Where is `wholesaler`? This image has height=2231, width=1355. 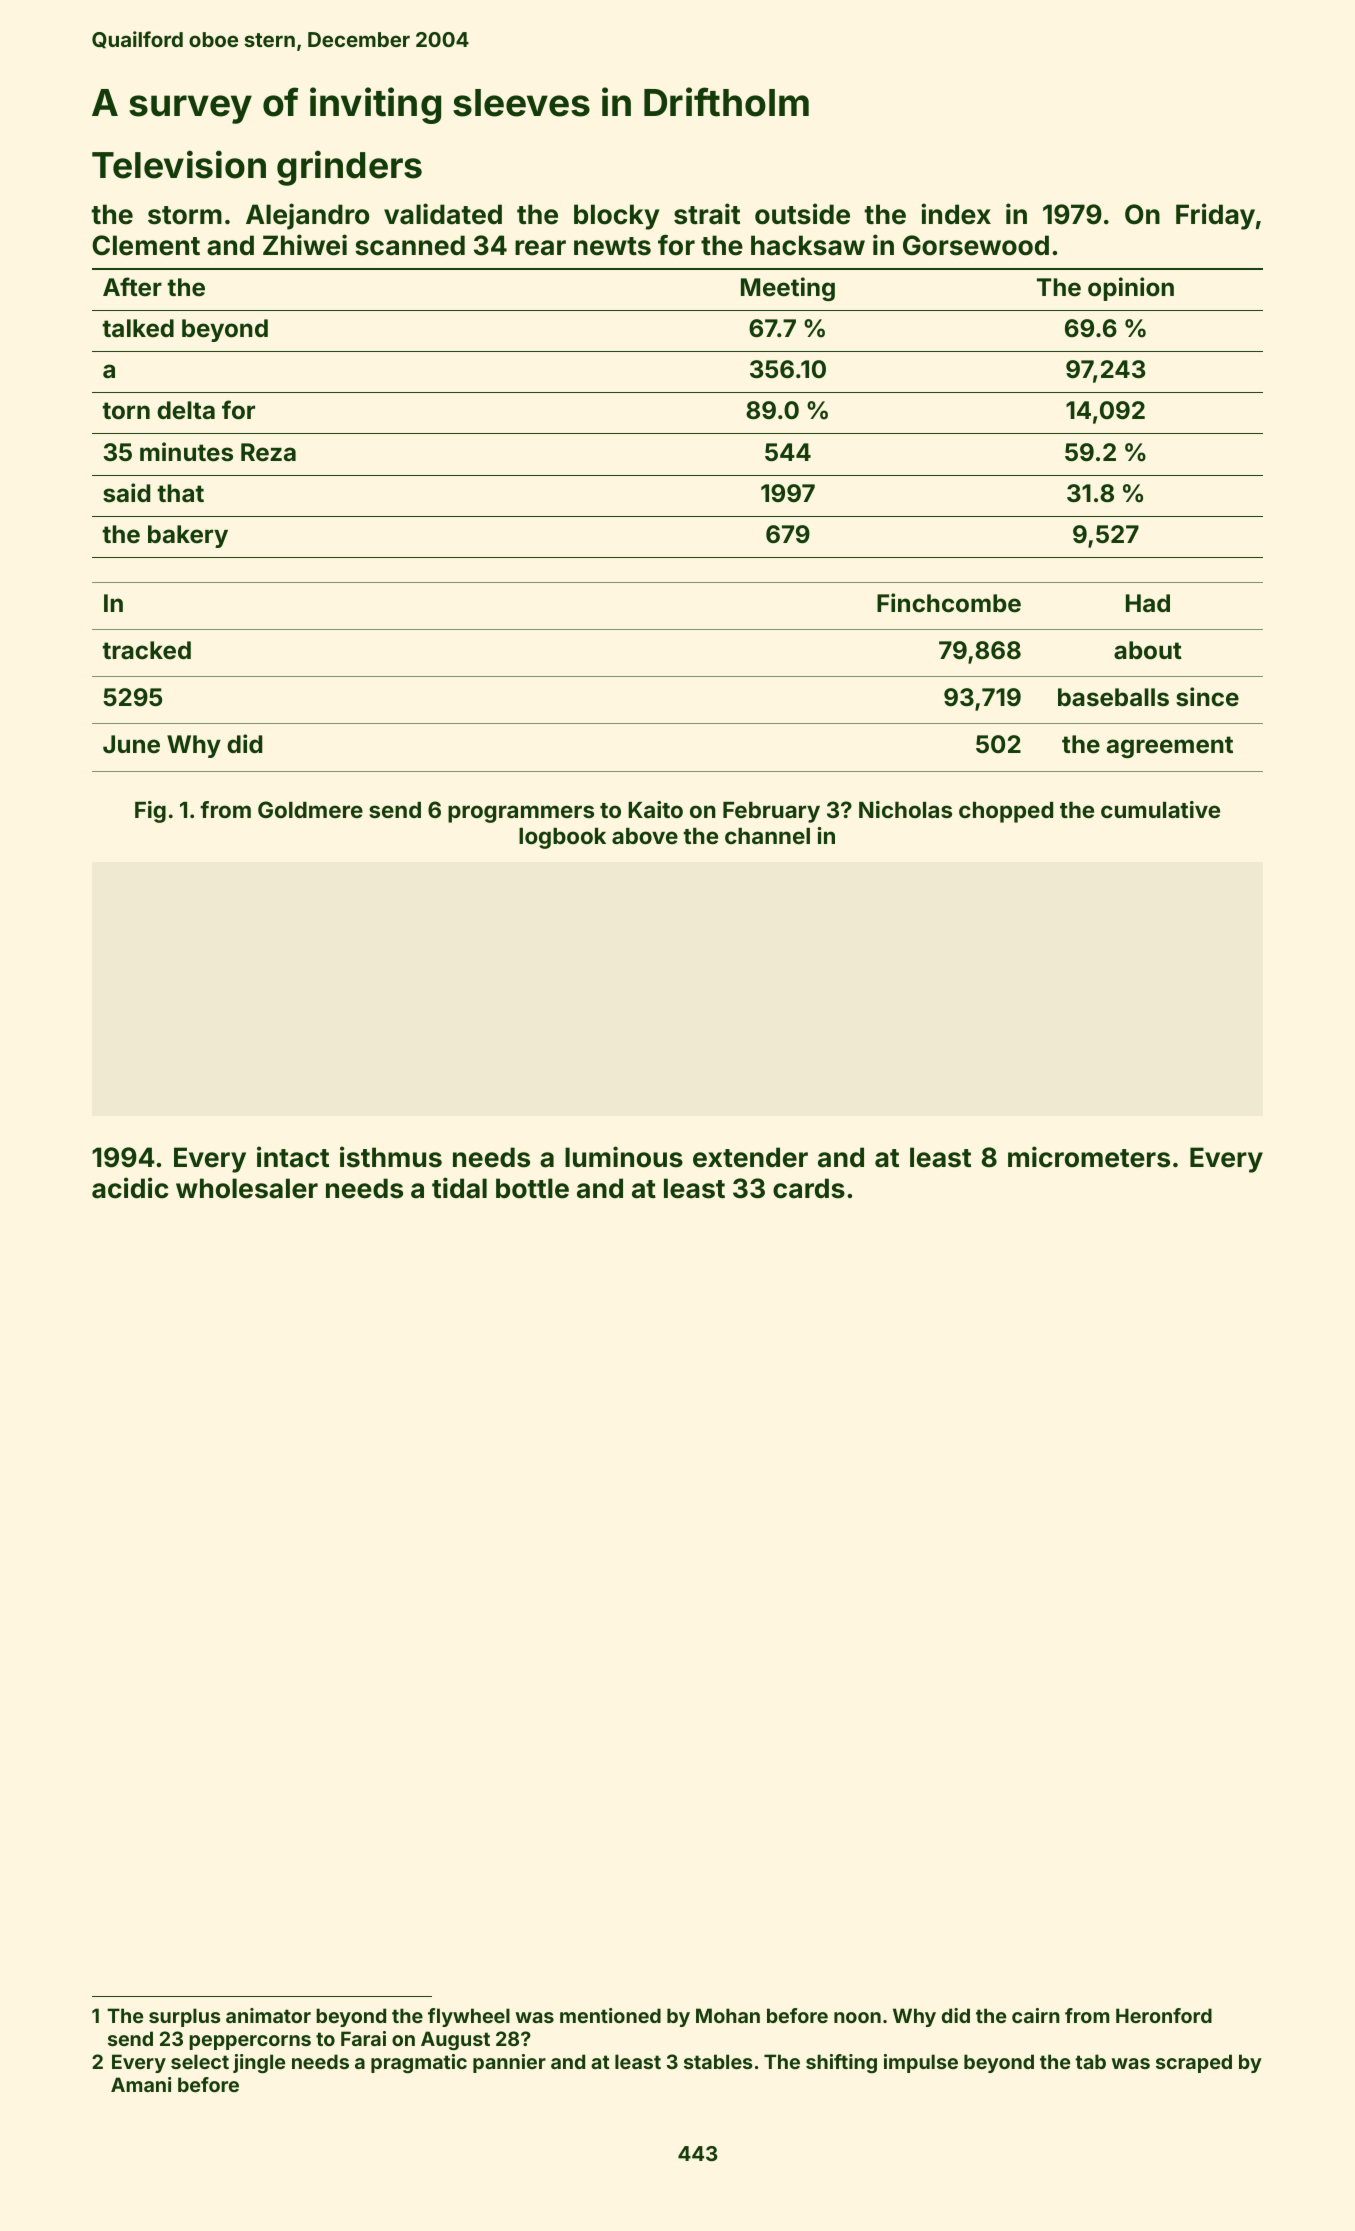
wholesaler is located at coordinates (247, 1188).
